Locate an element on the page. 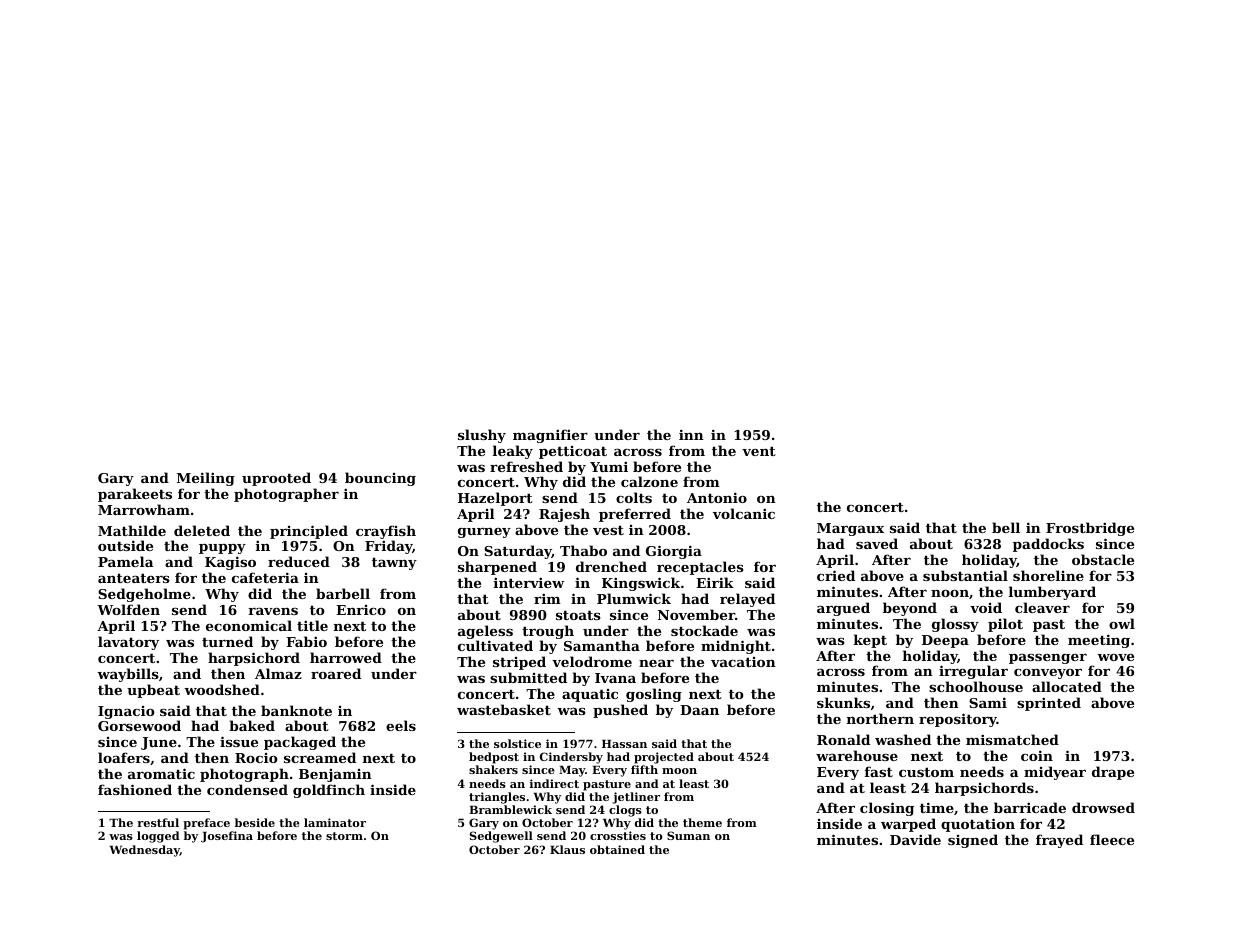  argued is located at coordinates (843, 609).
